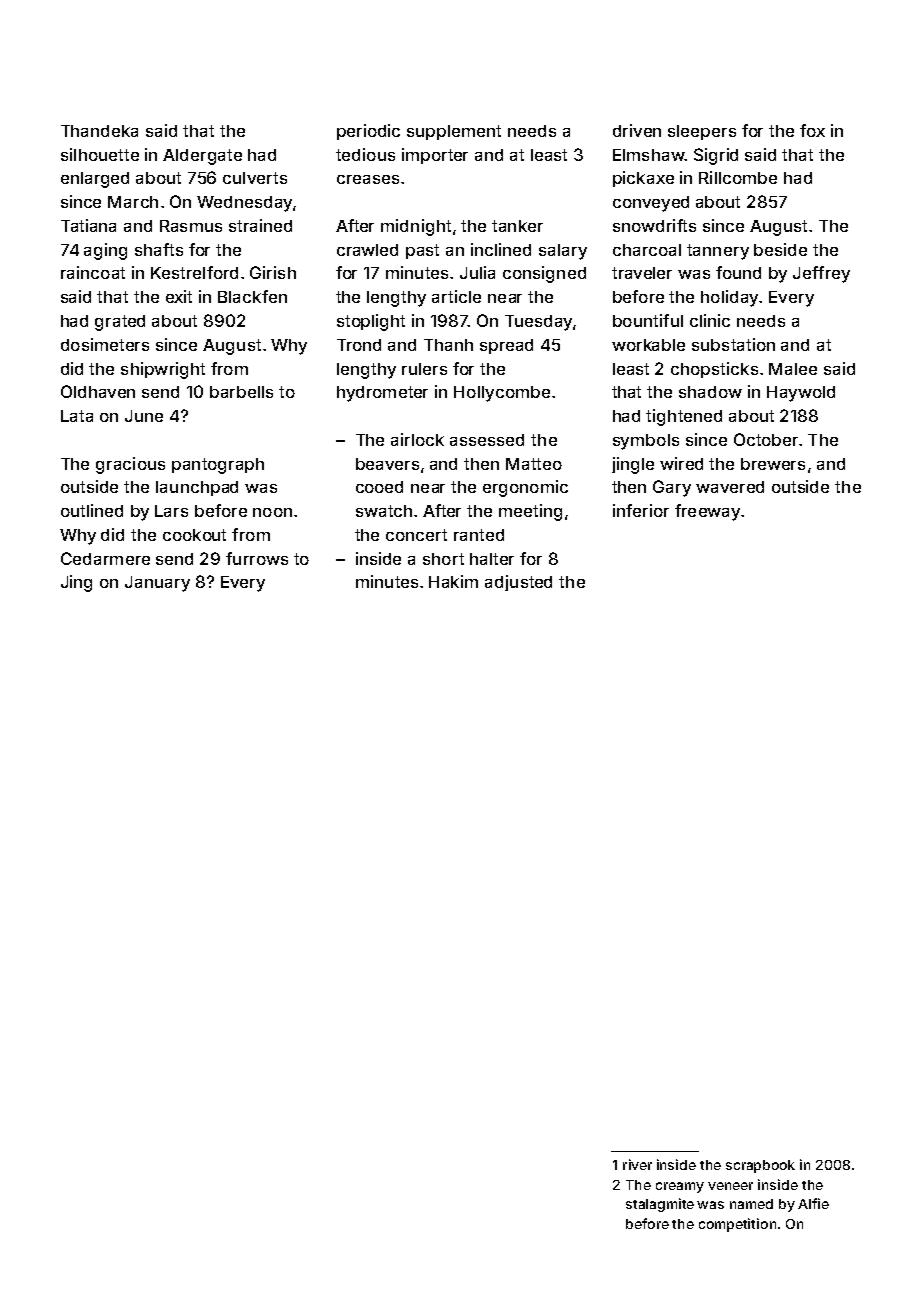 The height and width of the page is (1308, 924). I want to click on crawled, so click(367, 250).
